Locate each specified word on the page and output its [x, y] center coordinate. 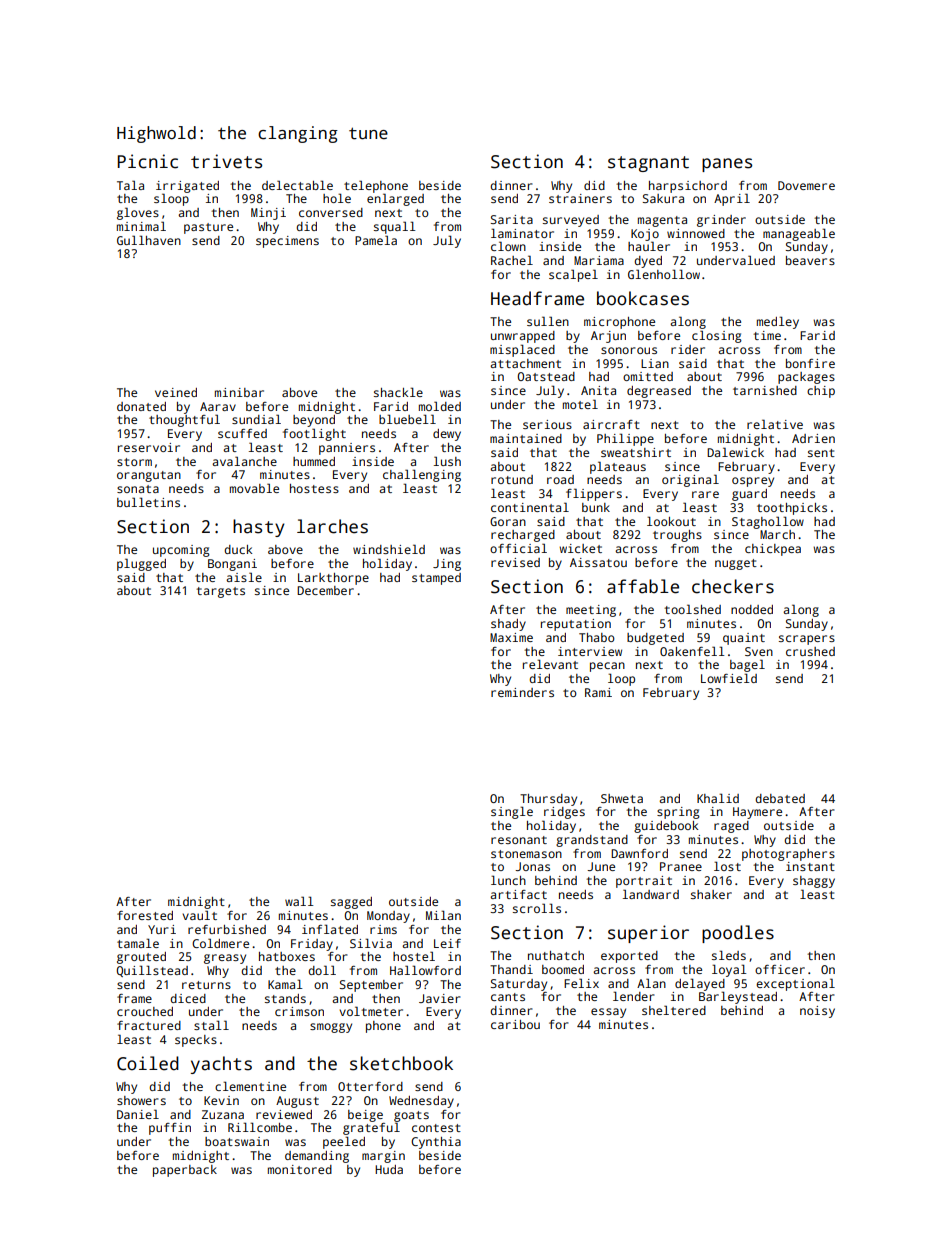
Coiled [148, 1063]
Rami [598, 692]
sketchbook [401, 1063]
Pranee [681, 866]
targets [220, 592]
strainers [580, 198]
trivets [226, 161]
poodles [738, 934]
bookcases [643, 298]
